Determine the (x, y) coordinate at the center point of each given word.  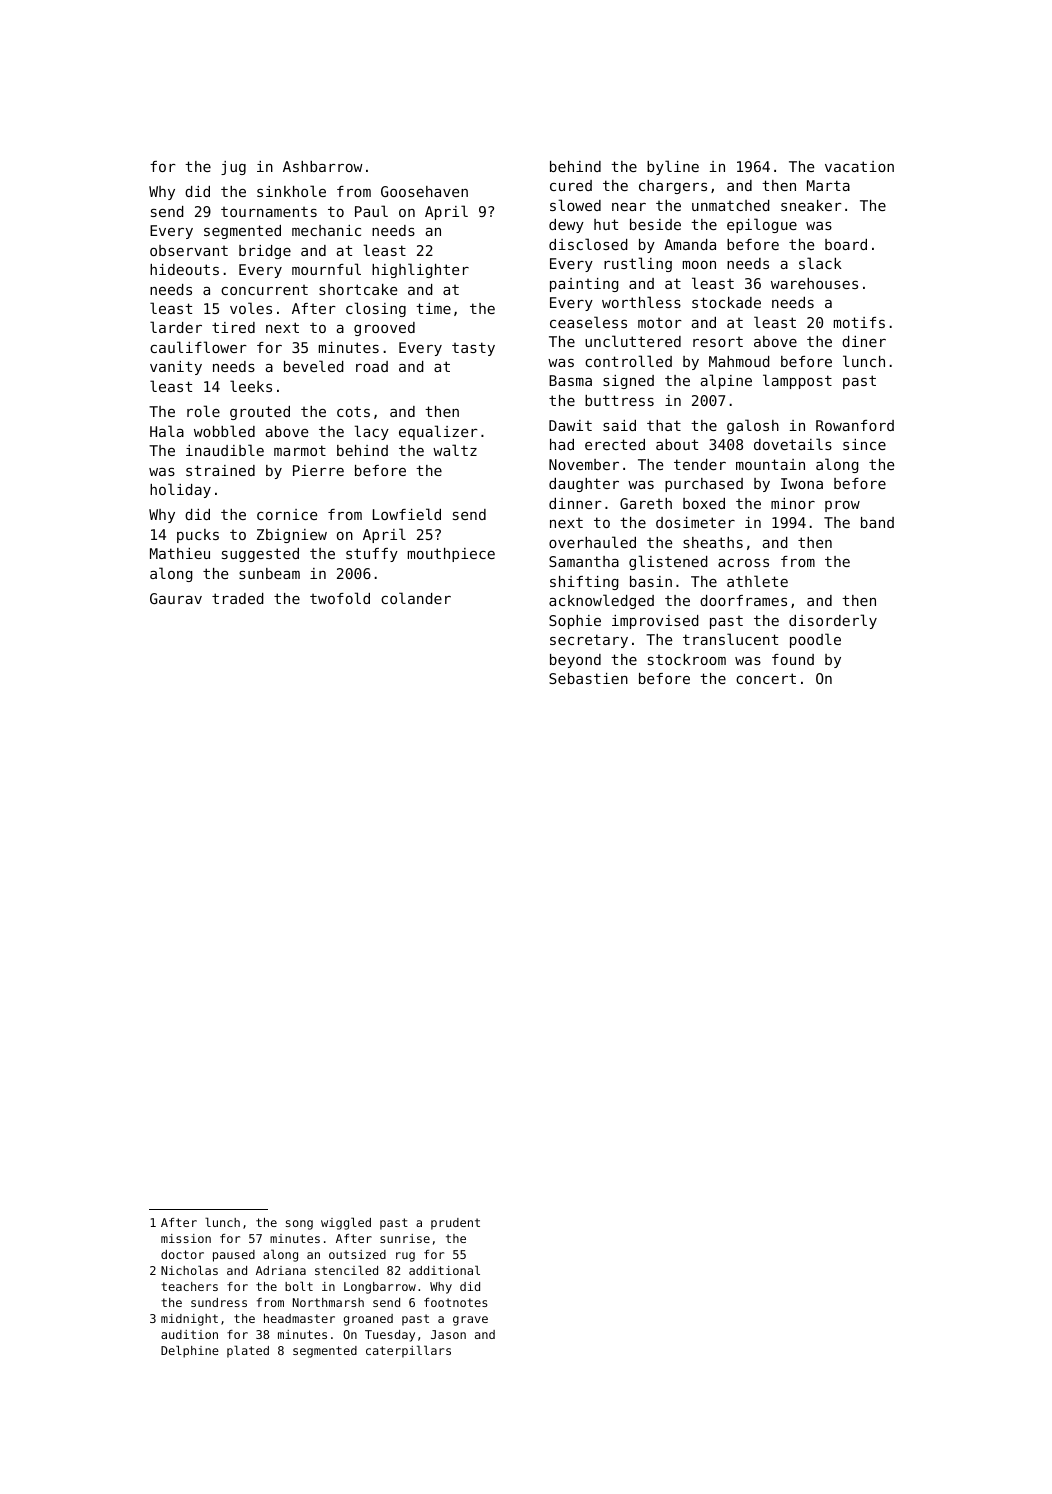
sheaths (713, 542)
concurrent (264, 290)
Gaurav (176, 598)
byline (673, 167)
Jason (448, 1334)
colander (416, 598)
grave (470, 1321)
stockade (726, 302)
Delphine (190, 1351)
